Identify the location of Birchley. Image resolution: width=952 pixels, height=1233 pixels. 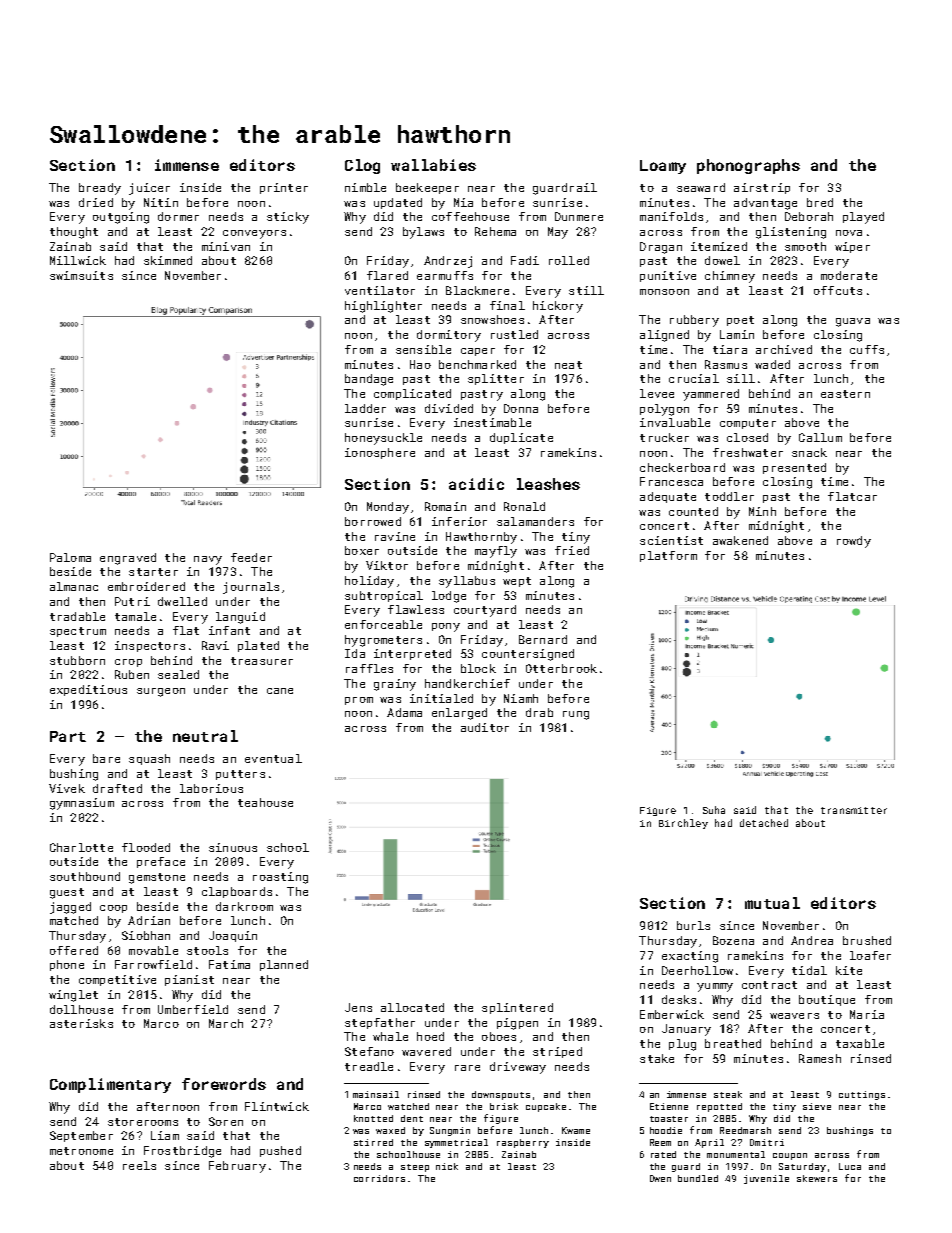
(683, 824).
